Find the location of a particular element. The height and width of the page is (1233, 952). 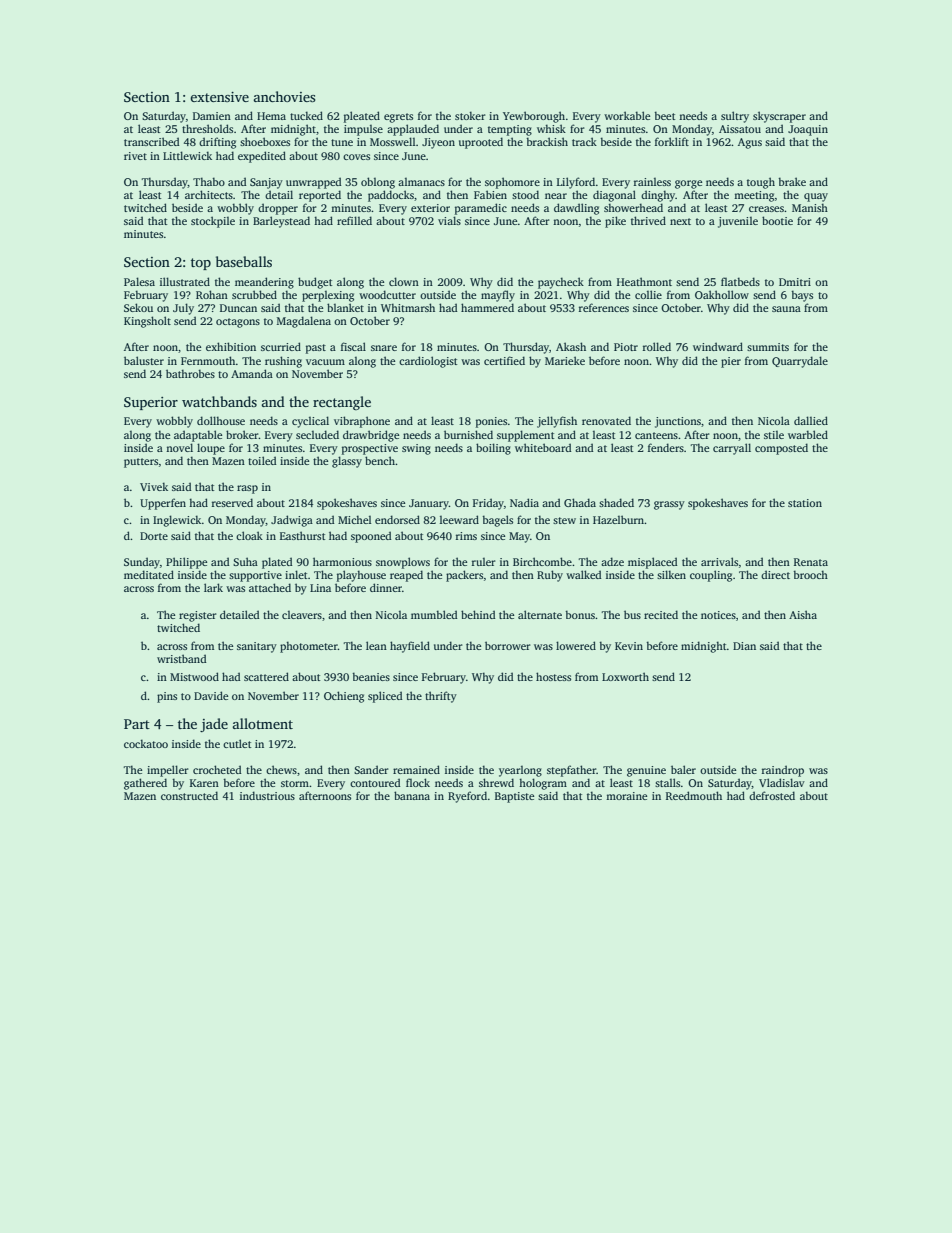

tough is located at coordinates (761, 183).
